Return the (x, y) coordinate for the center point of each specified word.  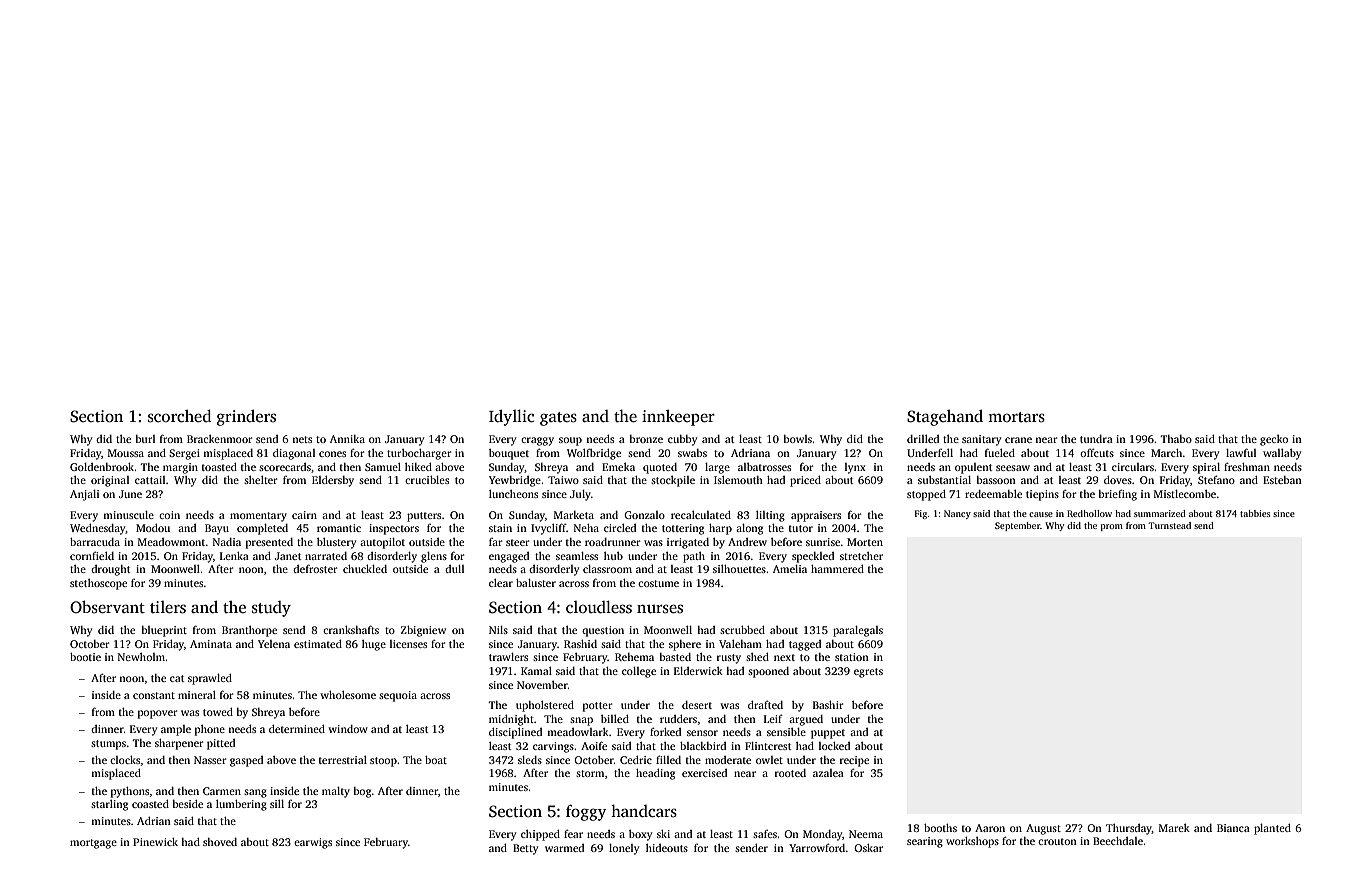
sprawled (210, 679)
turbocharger (419, 454)
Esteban (1282, 480)
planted (1272, 829)
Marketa (574, 515)
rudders (678, 719)
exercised (704, 773)
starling (109, 805)
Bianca (1233, 828)
